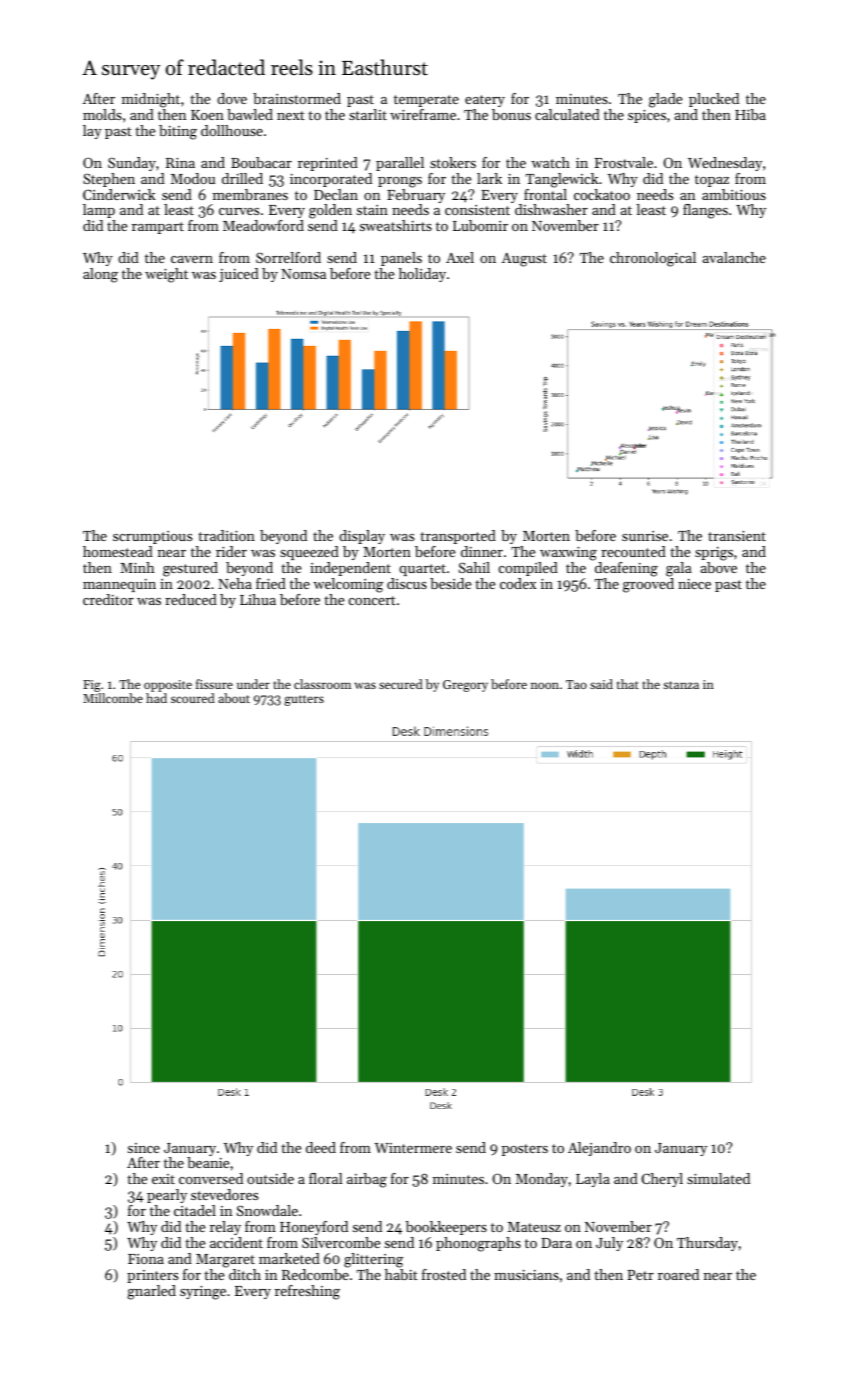 The height and width of the page is (1400, 849). Describe the element at coordinates (401, 259) in the page. I see `panels` at that location.
